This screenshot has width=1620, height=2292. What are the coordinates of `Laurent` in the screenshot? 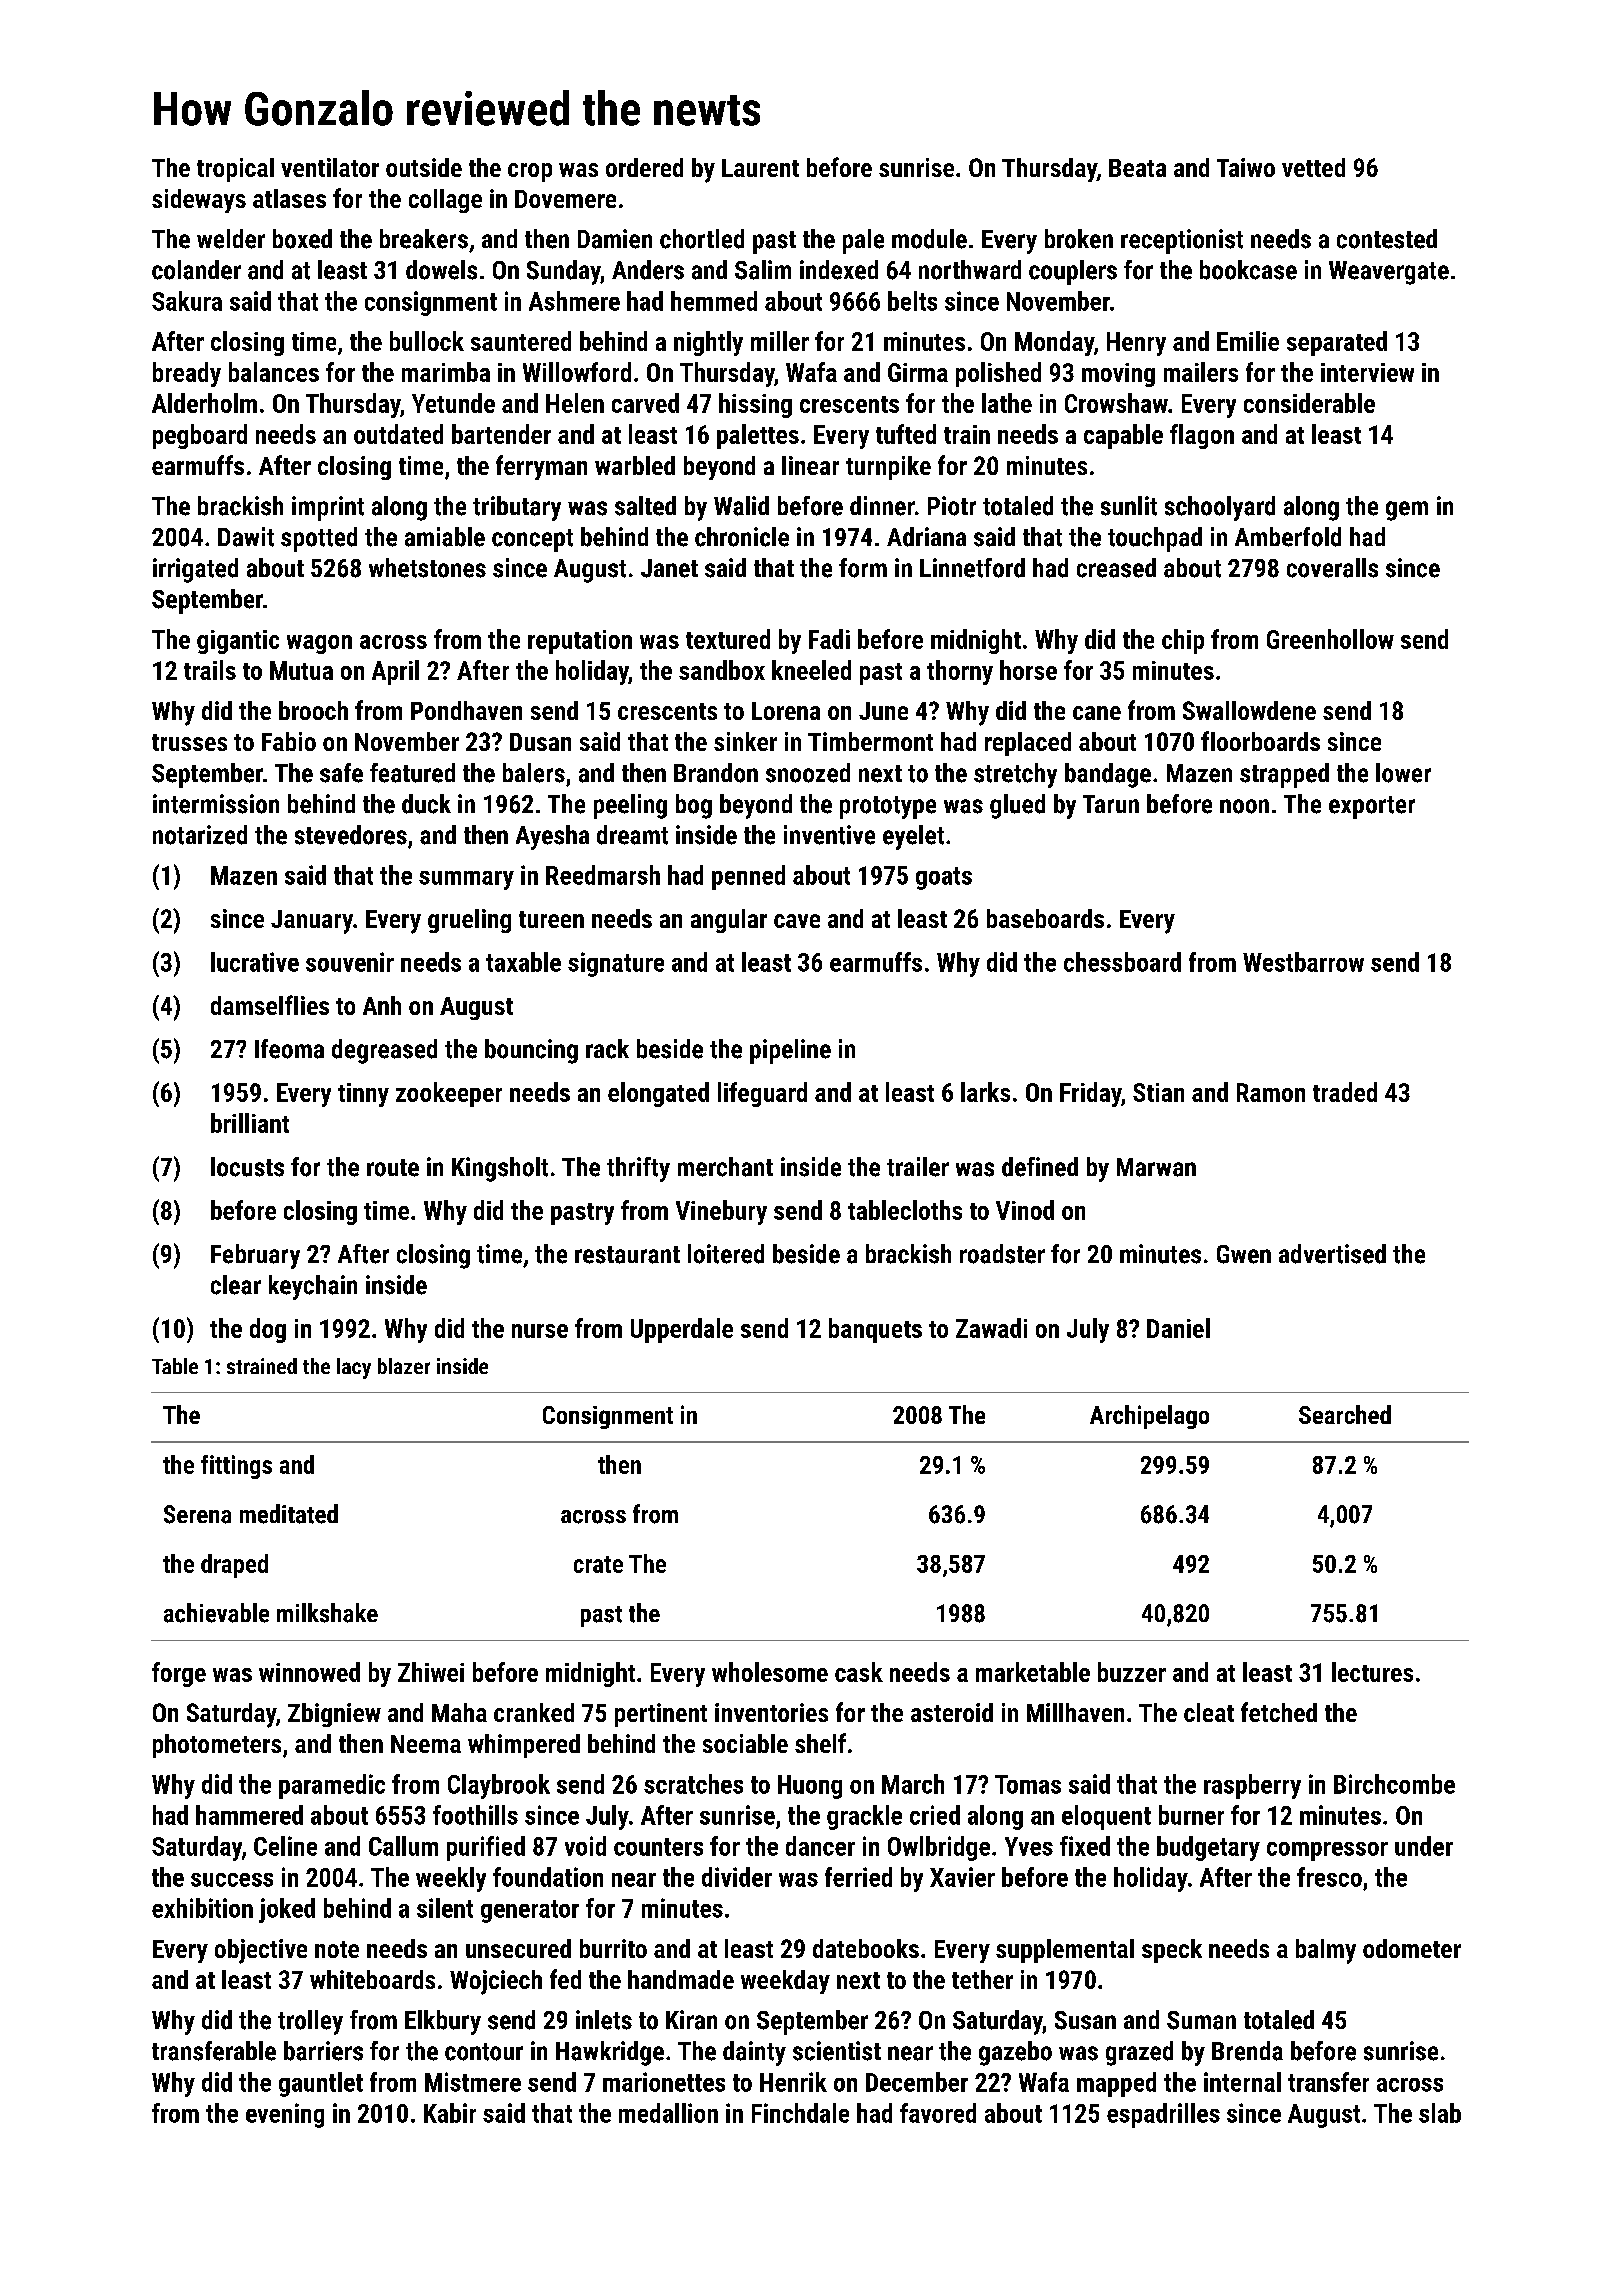 It's located at (760, 168).
